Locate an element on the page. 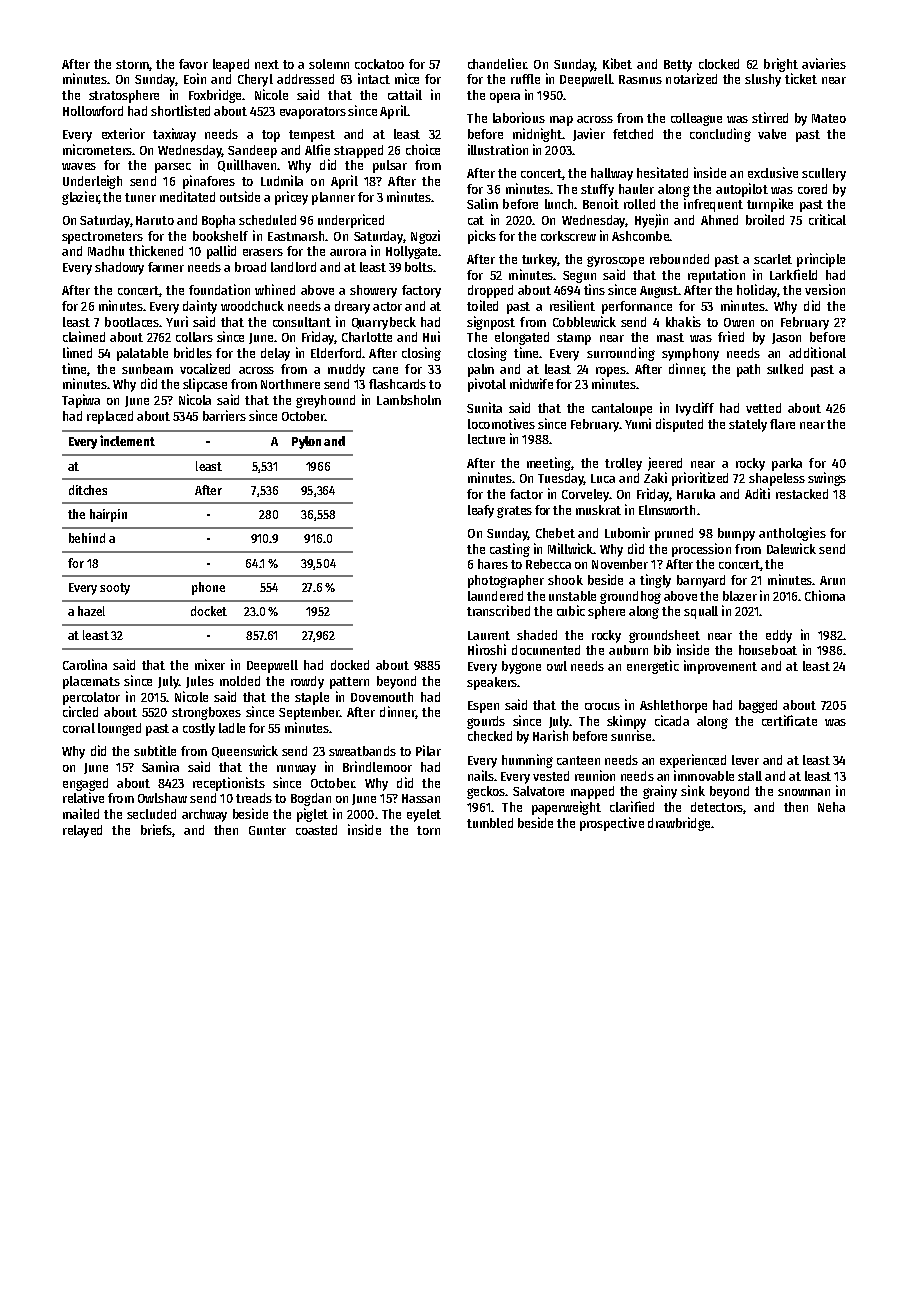  Ashlethorpe is located at coordinates (673, 706).
